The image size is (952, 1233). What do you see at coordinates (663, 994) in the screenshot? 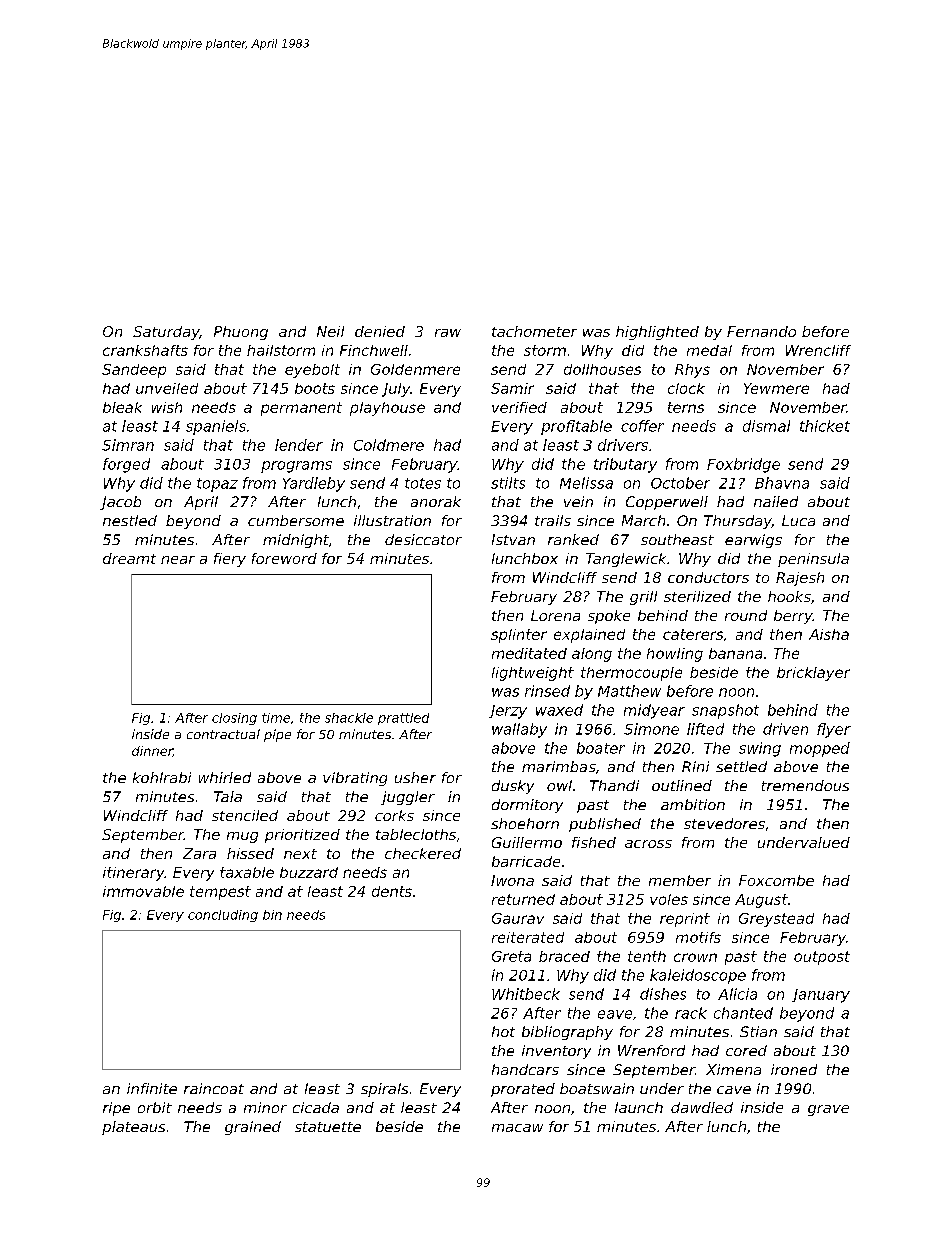
I see `dishes` at bounding box center [663, 994].
